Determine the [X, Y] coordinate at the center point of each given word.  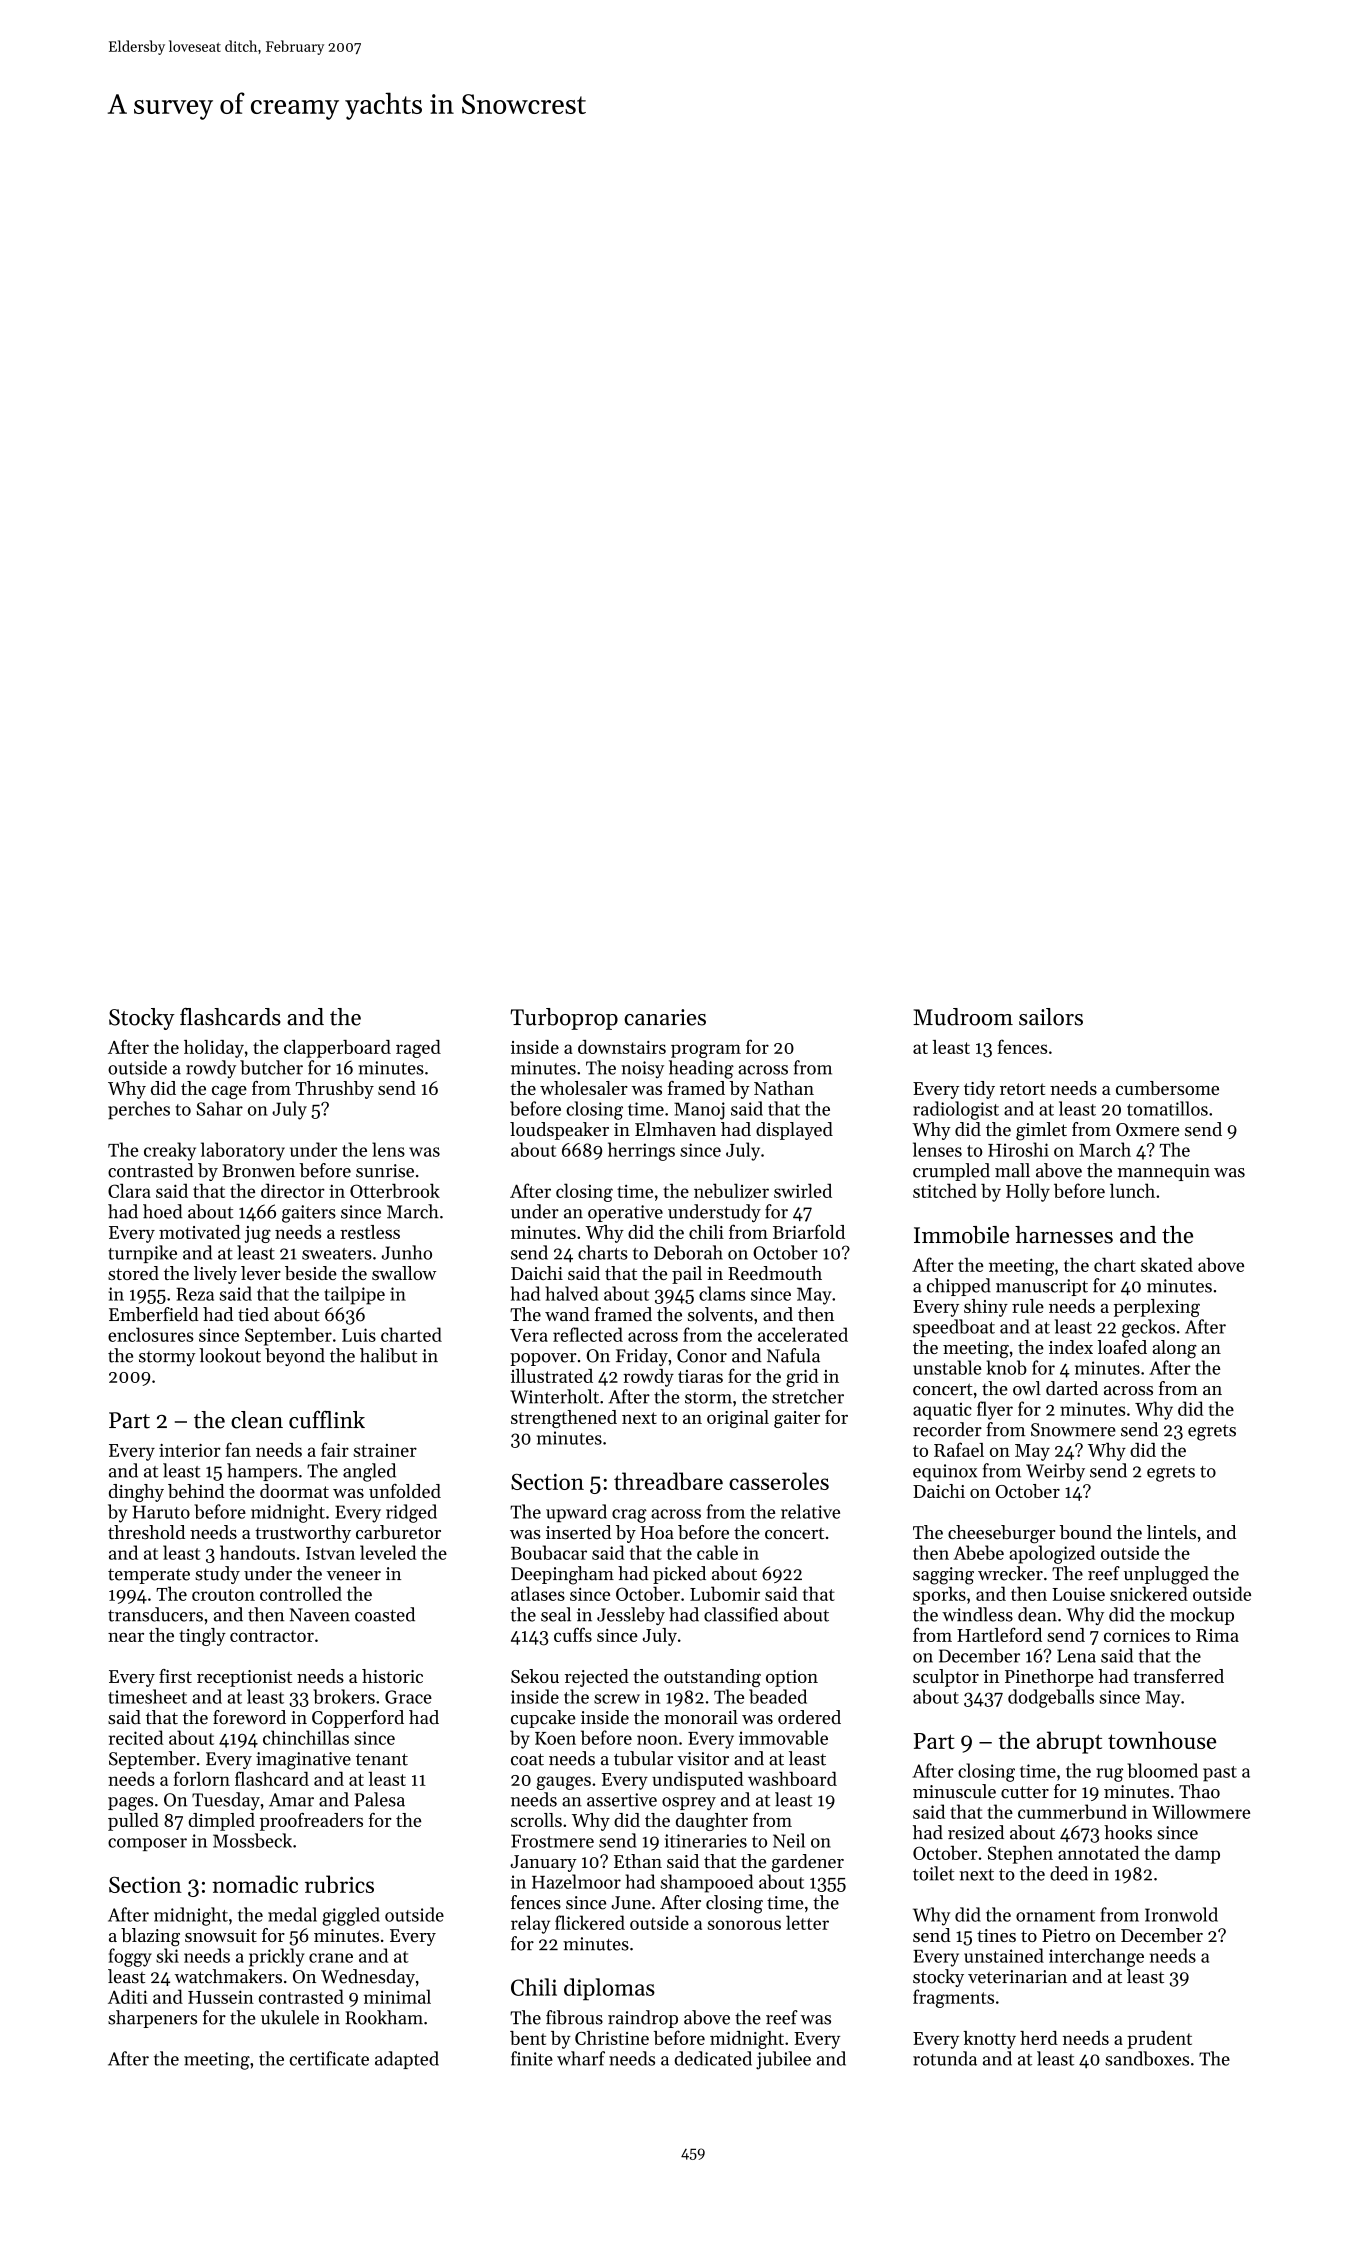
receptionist [244, 1678]
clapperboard [337, 1049]
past [1220, 1774]
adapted [407, 2060]
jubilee [783, 2060]
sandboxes [1147, 2058]
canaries [665, 1017]
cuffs [573, 1634]
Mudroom [963, 1017]
